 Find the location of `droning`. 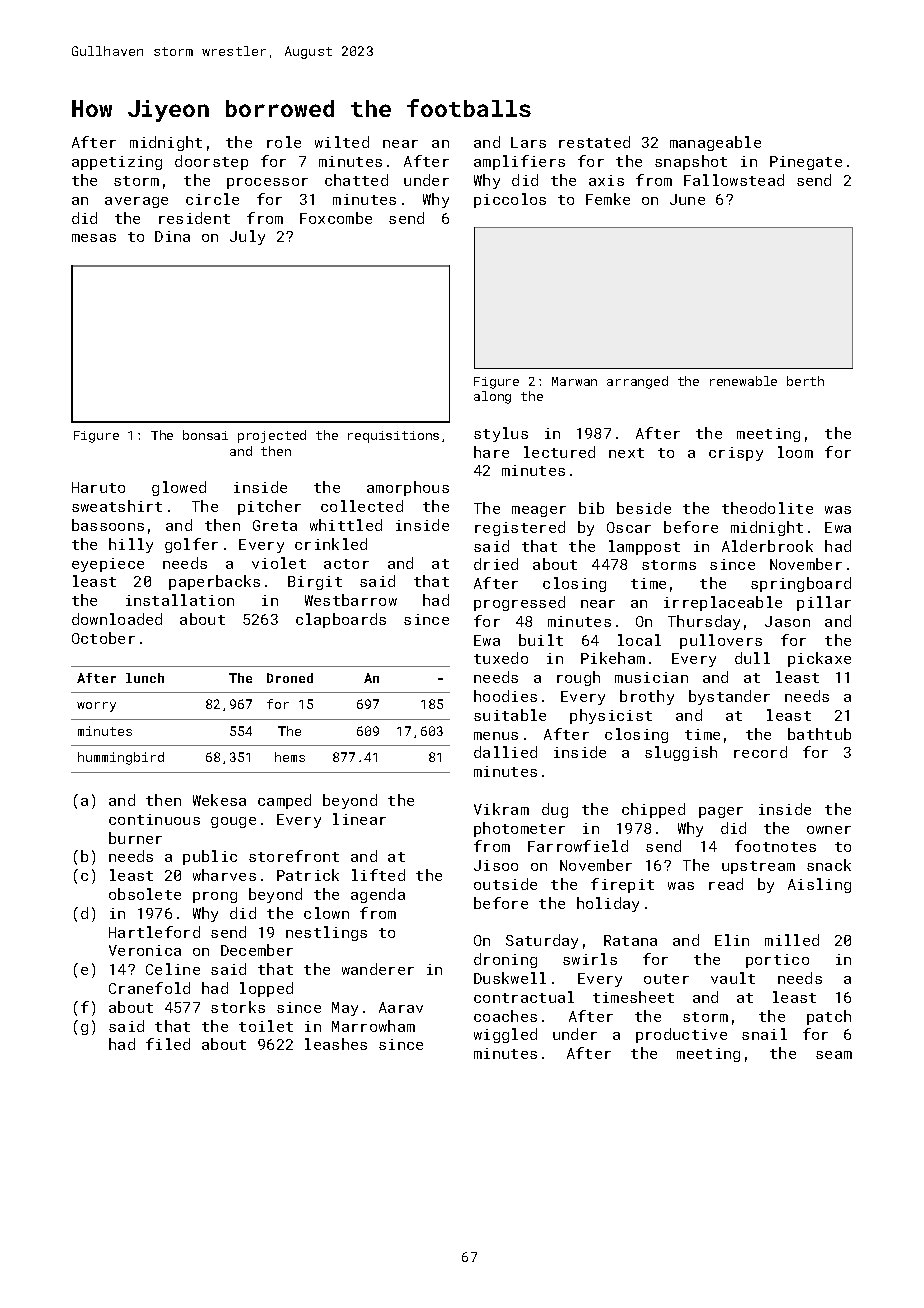

droning is located at coordinates (505, 960).
